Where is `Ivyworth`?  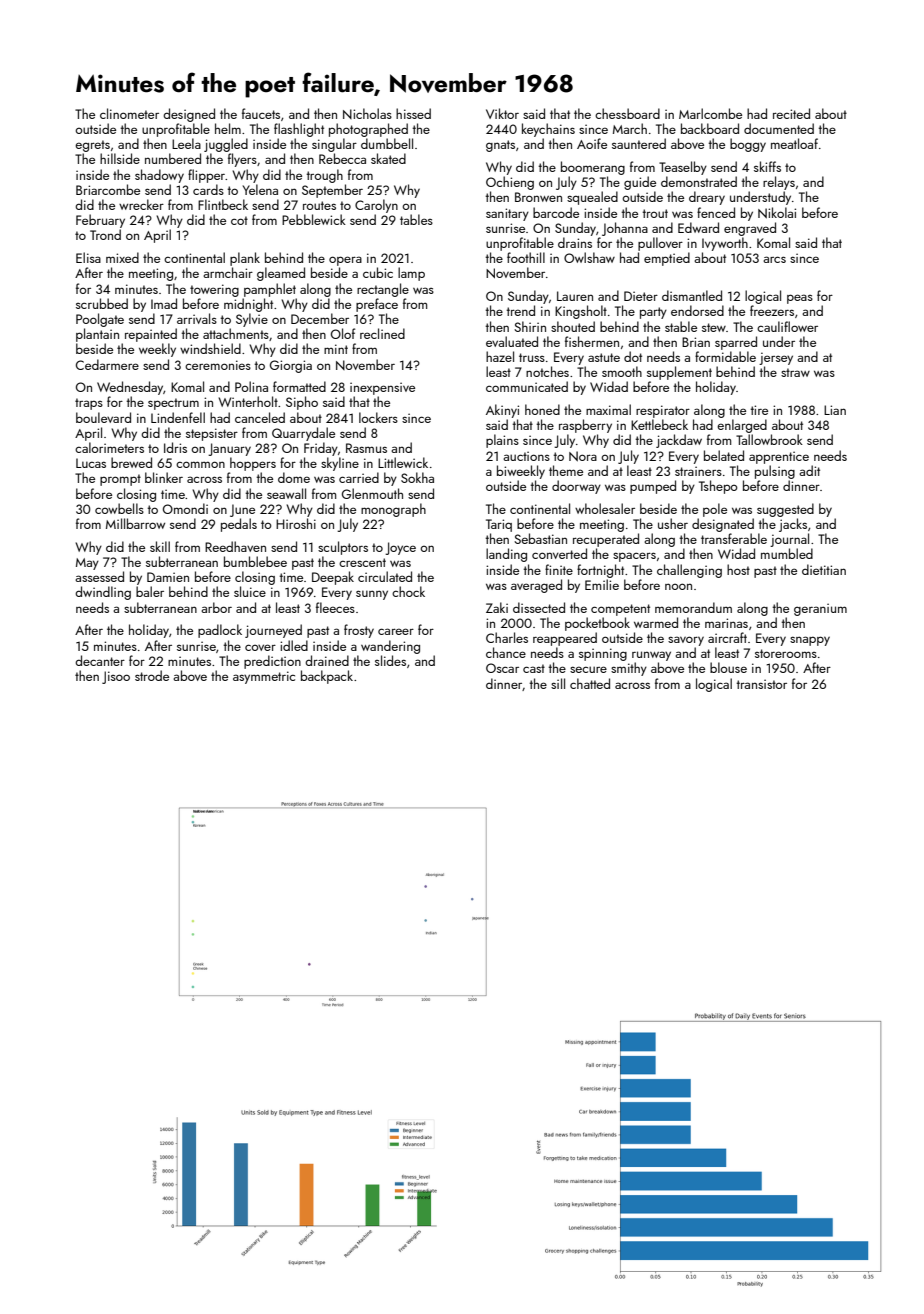 Ivyworth is located at coordinates (725, 244).
